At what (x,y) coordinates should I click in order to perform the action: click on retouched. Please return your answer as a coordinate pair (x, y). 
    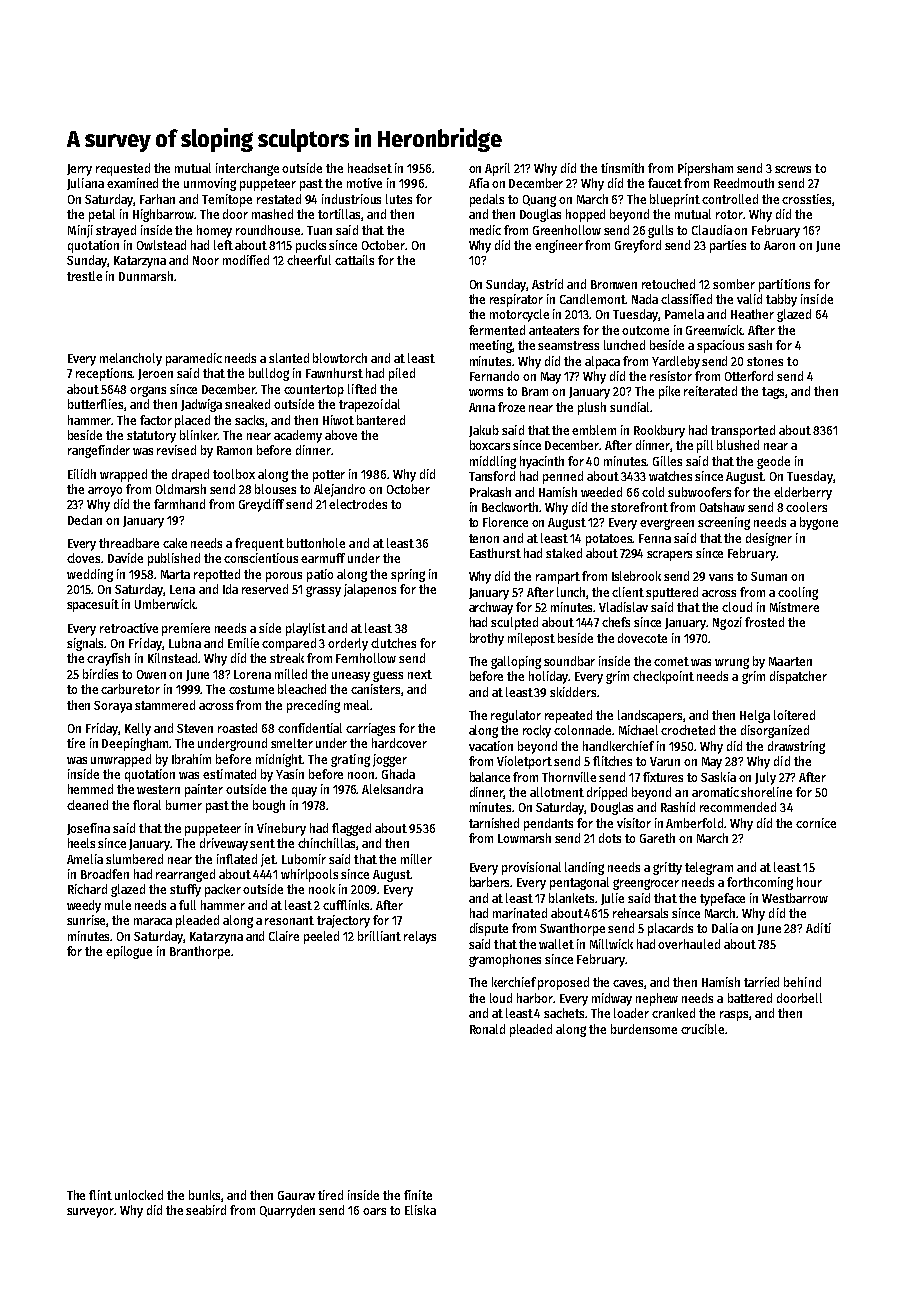
    Looking at the image, I should click on (668, 284).
